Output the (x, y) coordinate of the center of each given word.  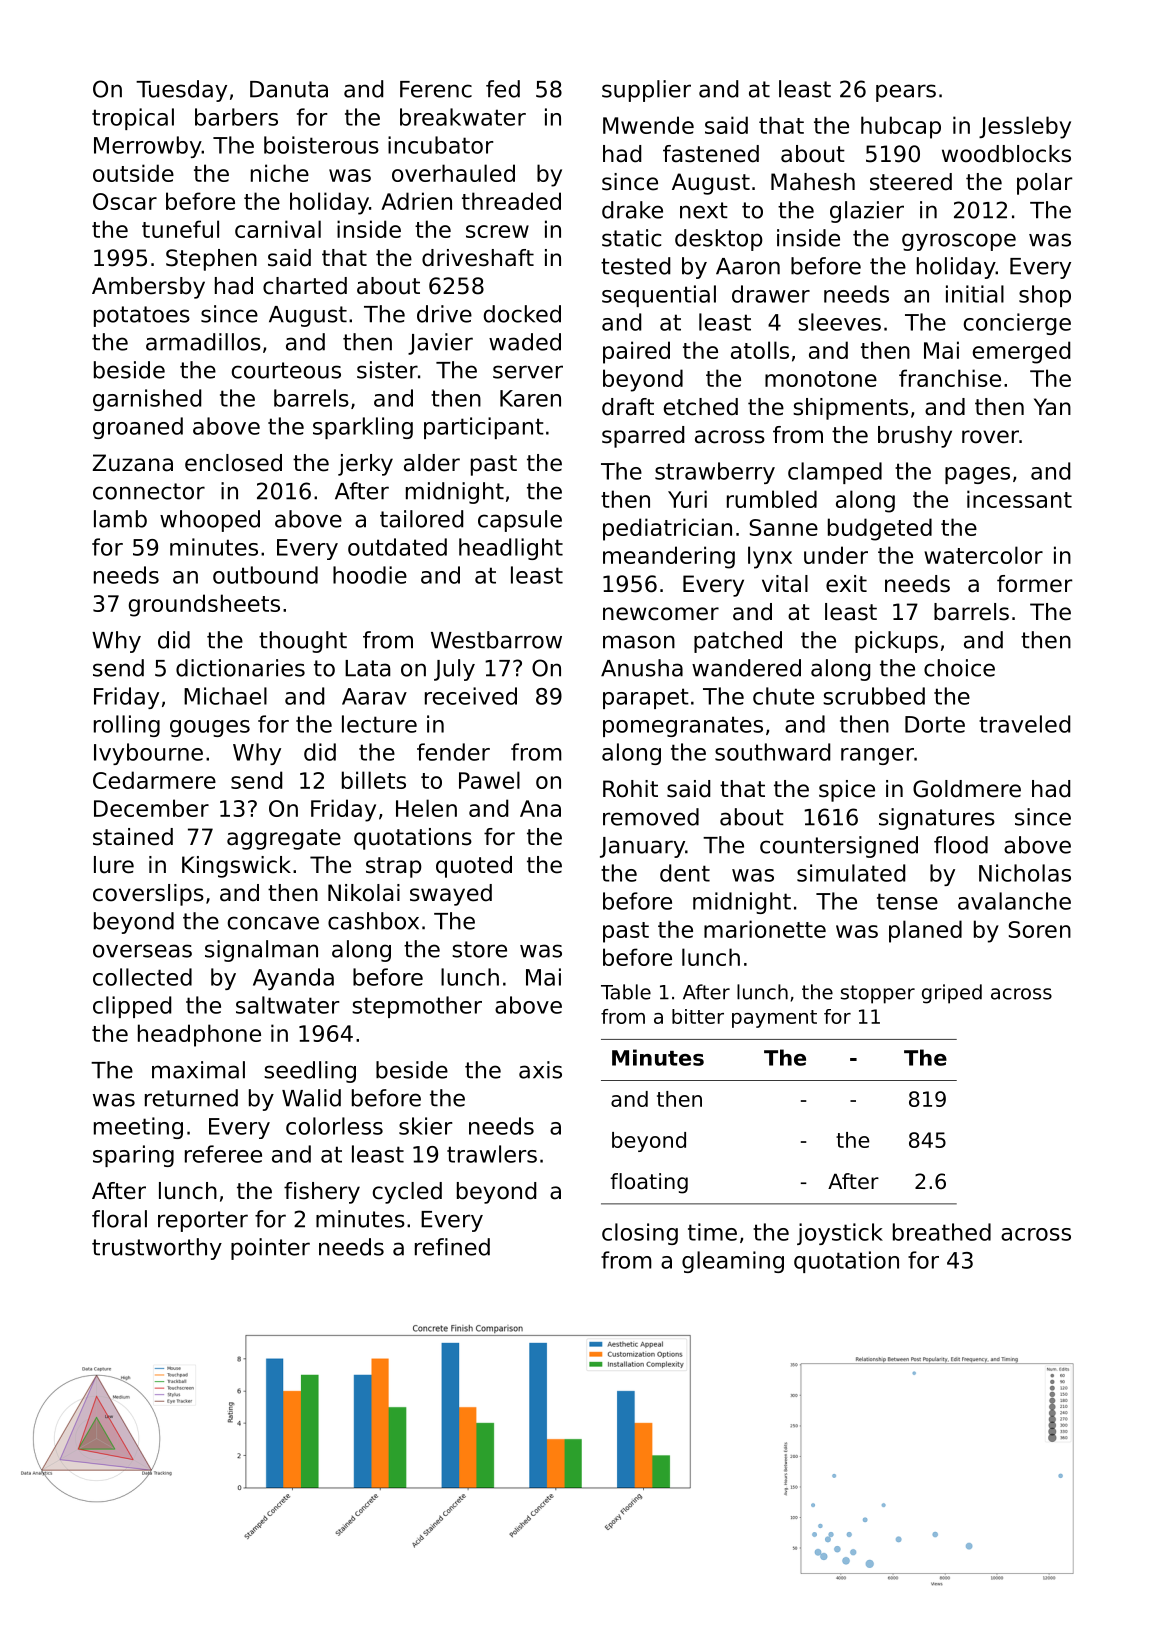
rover (990, 437)
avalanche (1014, 901)
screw (497, 231)
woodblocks (1006, 154)
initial (975, 294)
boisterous (321, 145)
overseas (142, 951)
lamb (120, 519)
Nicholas (1025, 873)
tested (635, 266)
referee (223, 1154)
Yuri (687, 499)
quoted (474, 867)
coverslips (148, 895)
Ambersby (148, 288)
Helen (426, 808)
